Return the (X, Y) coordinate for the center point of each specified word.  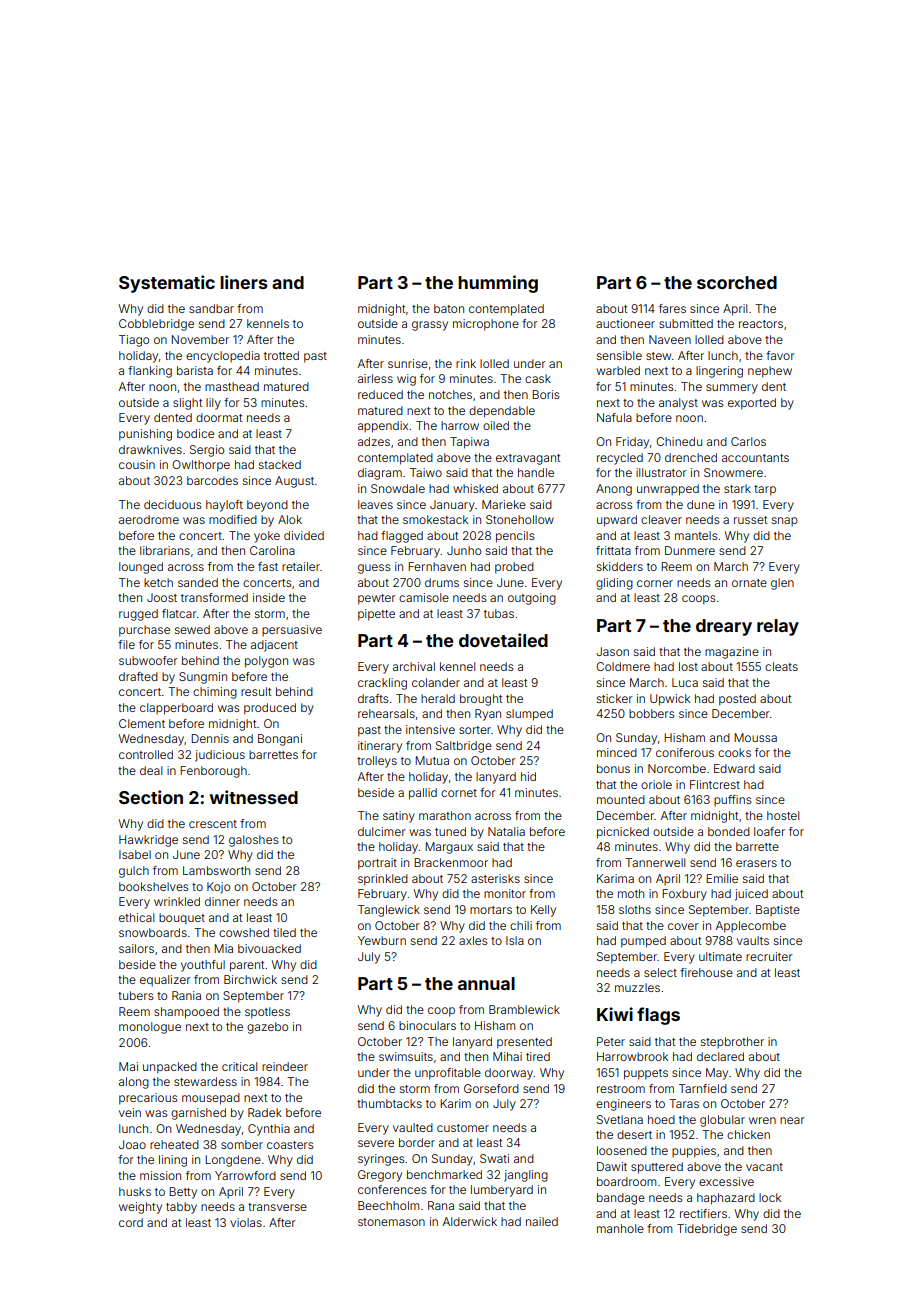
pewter (377, 599)
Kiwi (615, 1014)
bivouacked (269, 948)
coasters (290, 1145)
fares (672, 308)
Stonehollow (520, 519)
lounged (141, 568)
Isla (515, 940)
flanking (150, 372)
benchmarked (444, 1174)
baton (449, 308)
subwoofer (148, 660)
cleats (781, 666)
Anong (614, 490)
